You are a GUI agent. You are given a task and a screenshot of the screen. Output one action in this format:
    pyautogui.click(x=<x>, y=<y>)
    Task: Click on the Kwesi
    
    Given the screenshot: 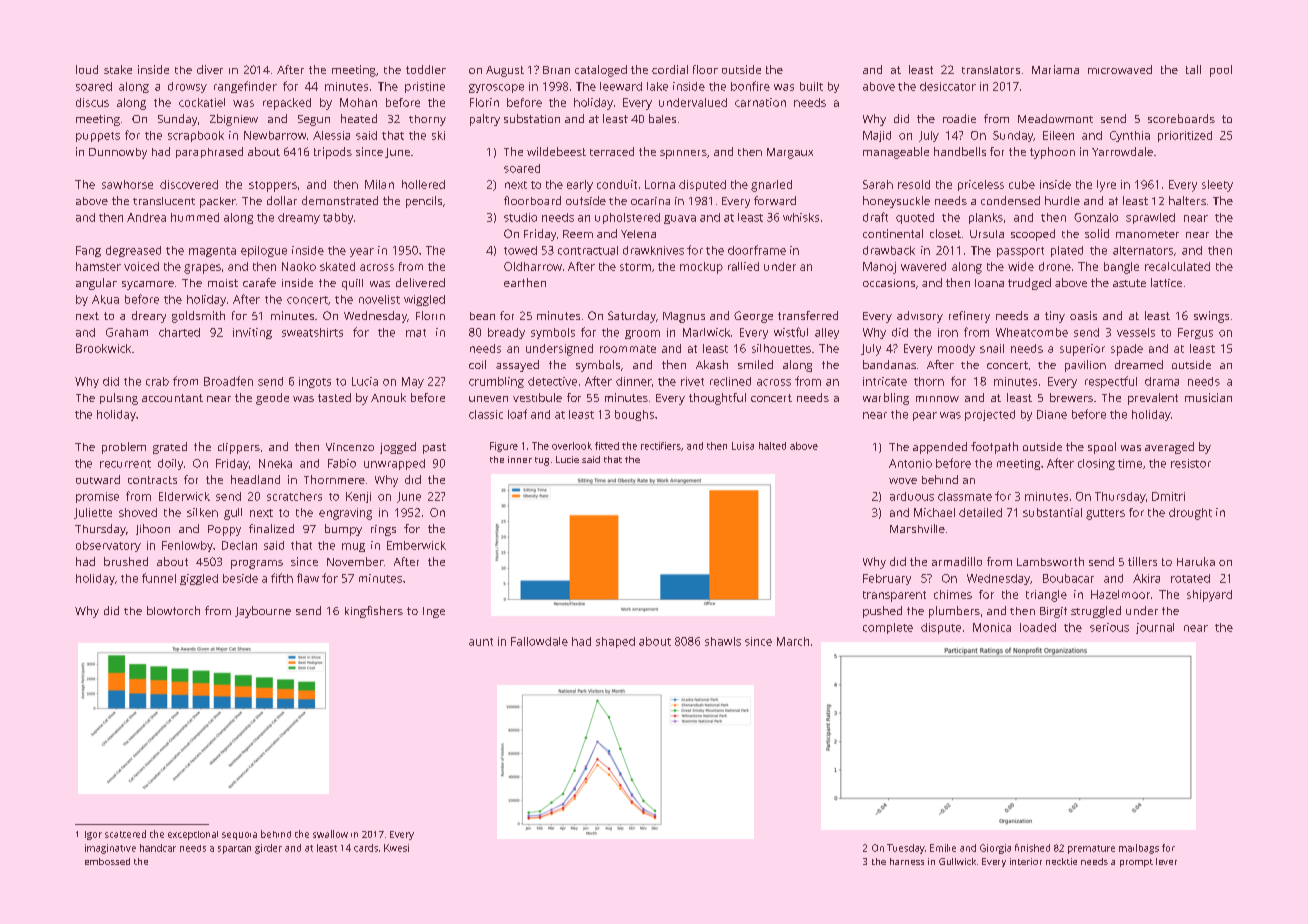 What is the action you would take?
    pyautogui.click(x=396, y=848)
